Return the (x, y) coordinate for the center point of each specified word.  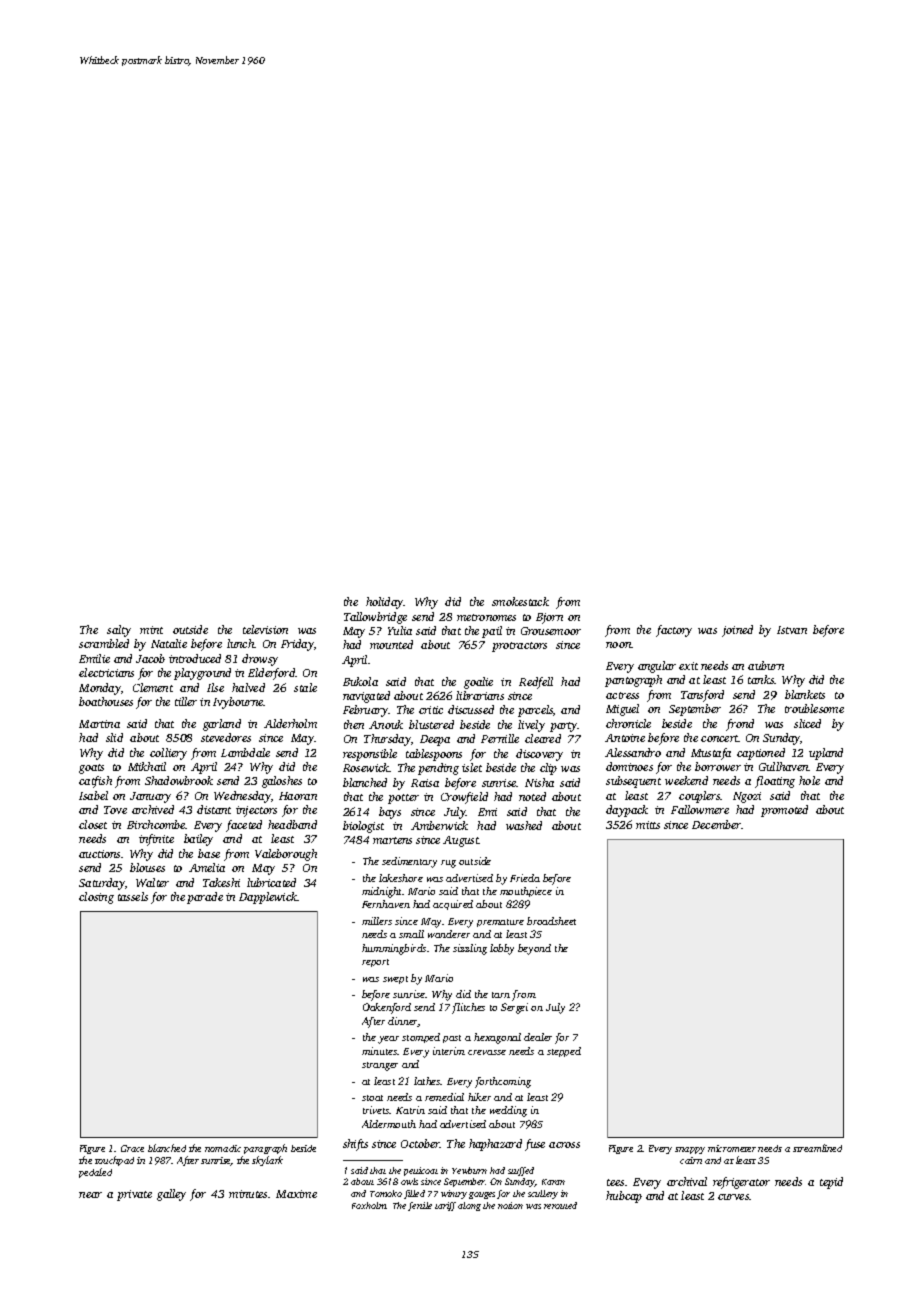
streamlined (817, 1148)
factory (674, 631)
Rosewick (366, 767)
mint (151, 630)
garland (222, 725)
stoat (372, 1098)
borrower (718, 766)
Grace (132, 1148)
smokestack (520, 601)
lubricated (271, 882)
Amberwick (439, 825)
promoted (784, 811)
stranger (380, 1066)
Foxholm (369, 1205)
